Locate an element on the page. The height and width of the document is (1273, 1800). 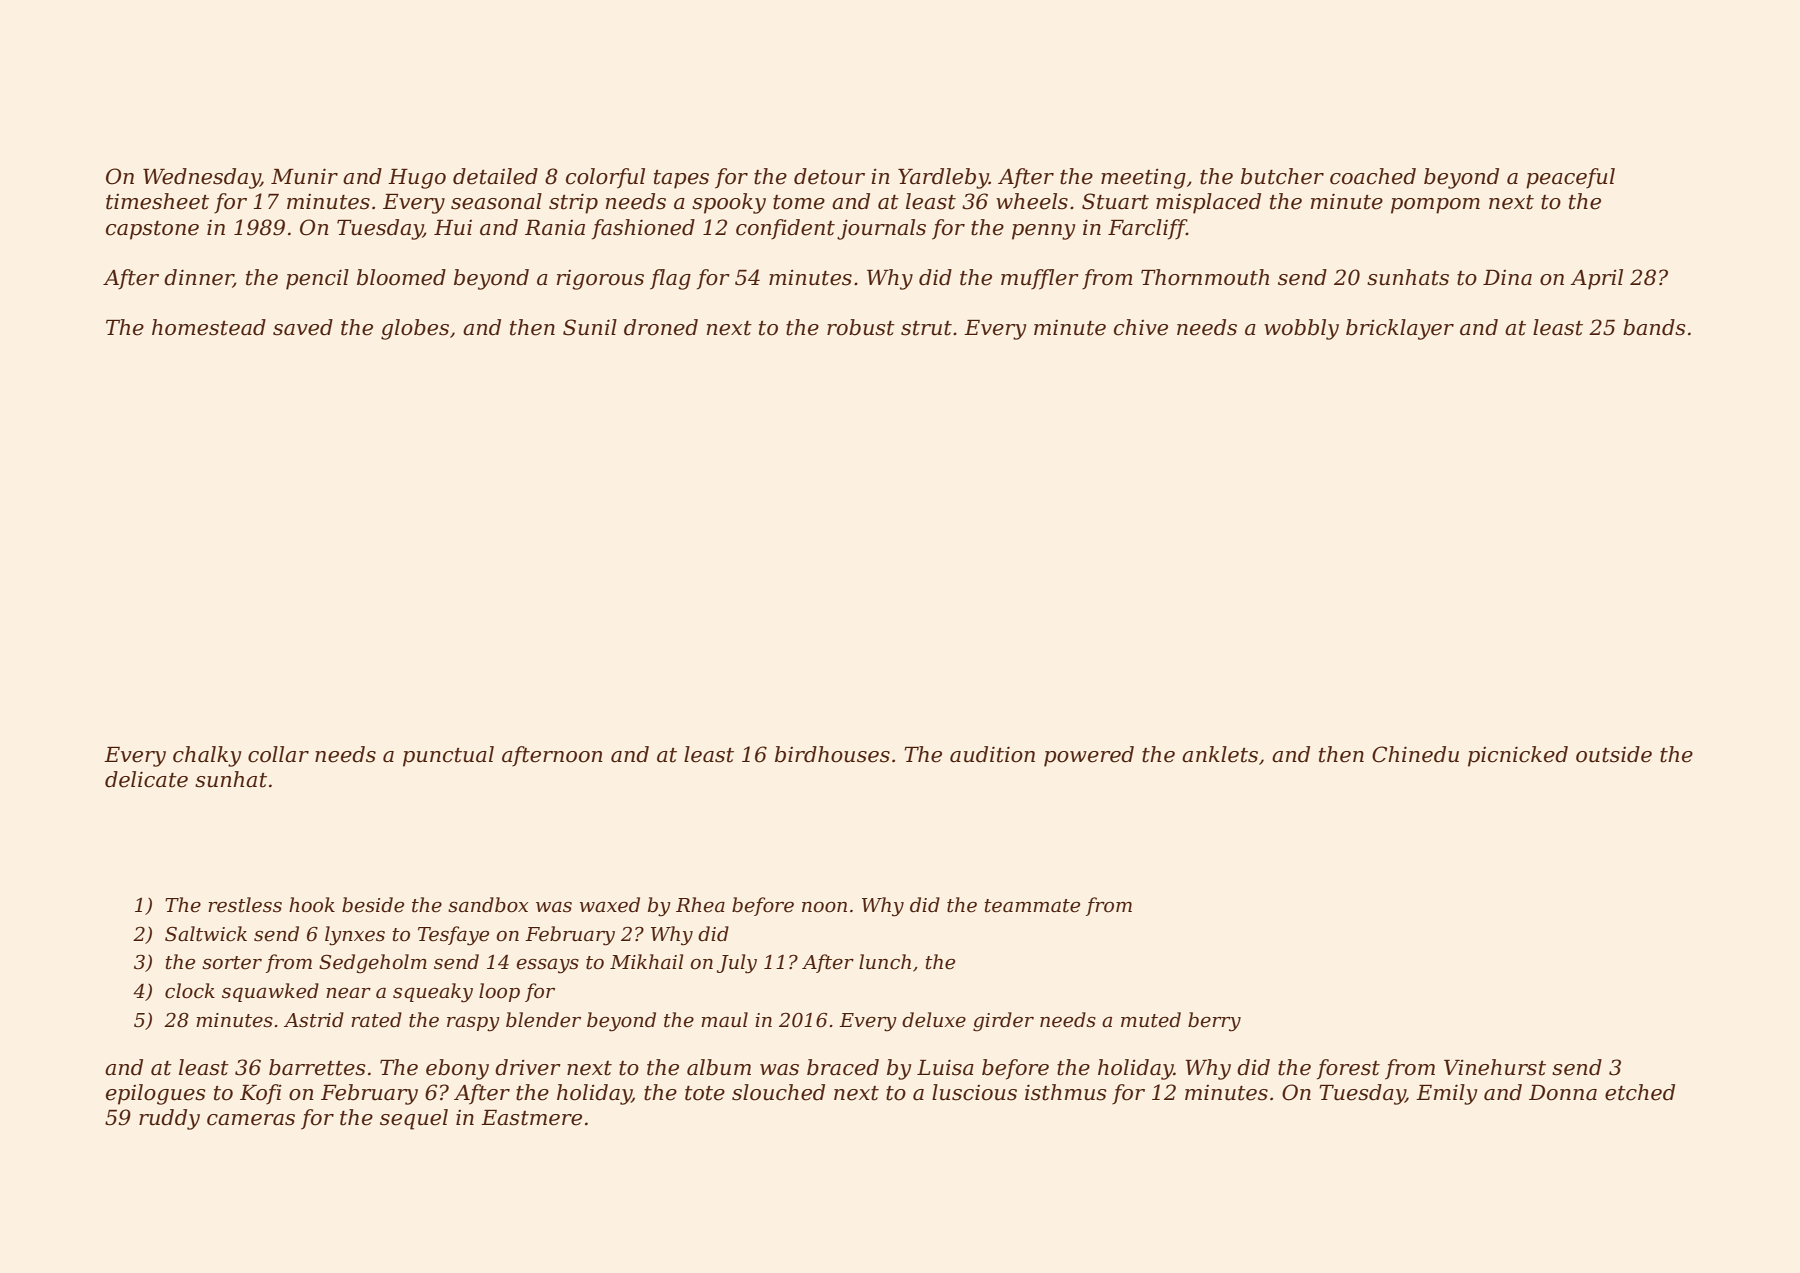
Yardleby is located at coordinates (943, 178).
